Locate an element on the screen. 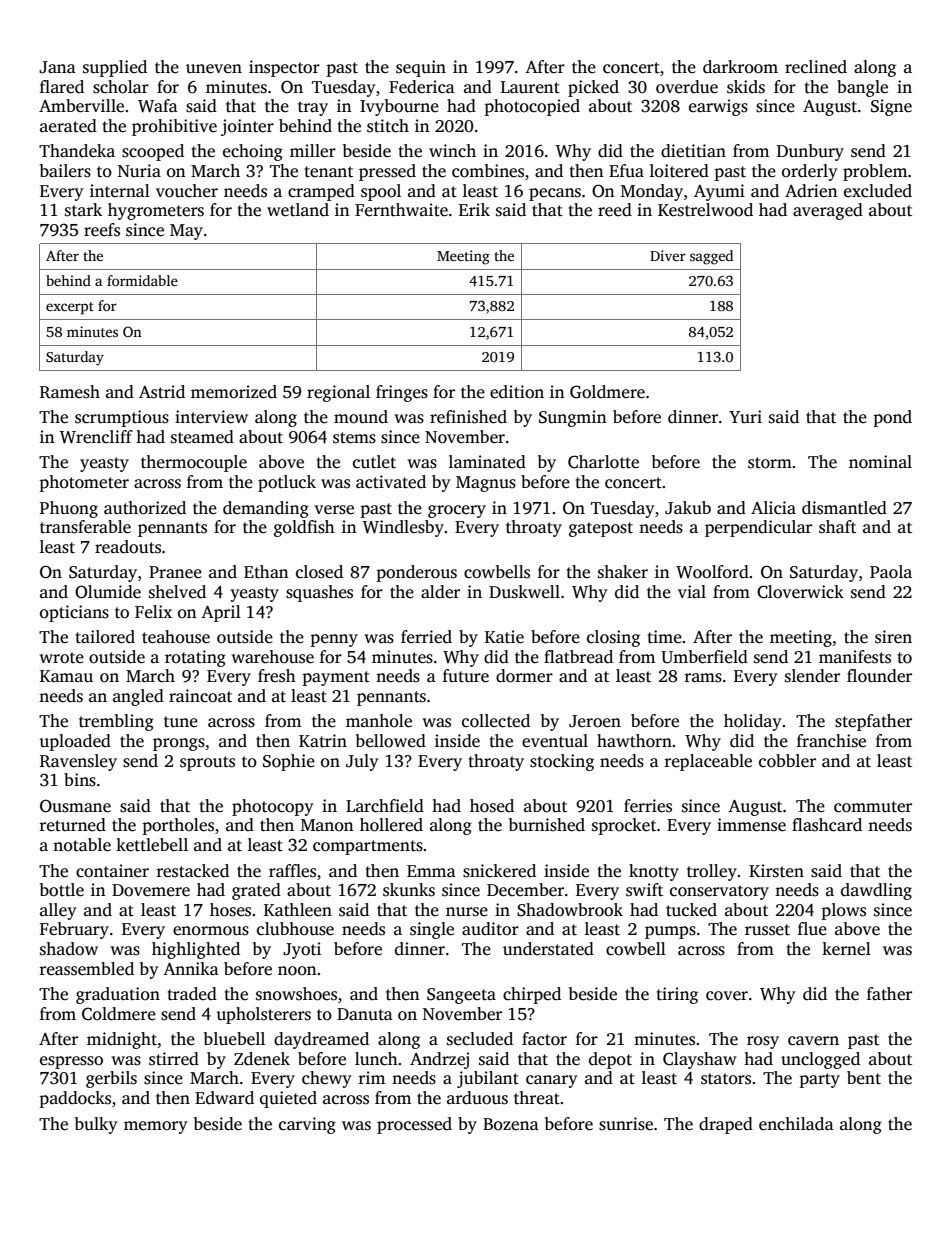 This screenshot has width=952, height=1233. Olumide is located at coordinates (108, 592).
